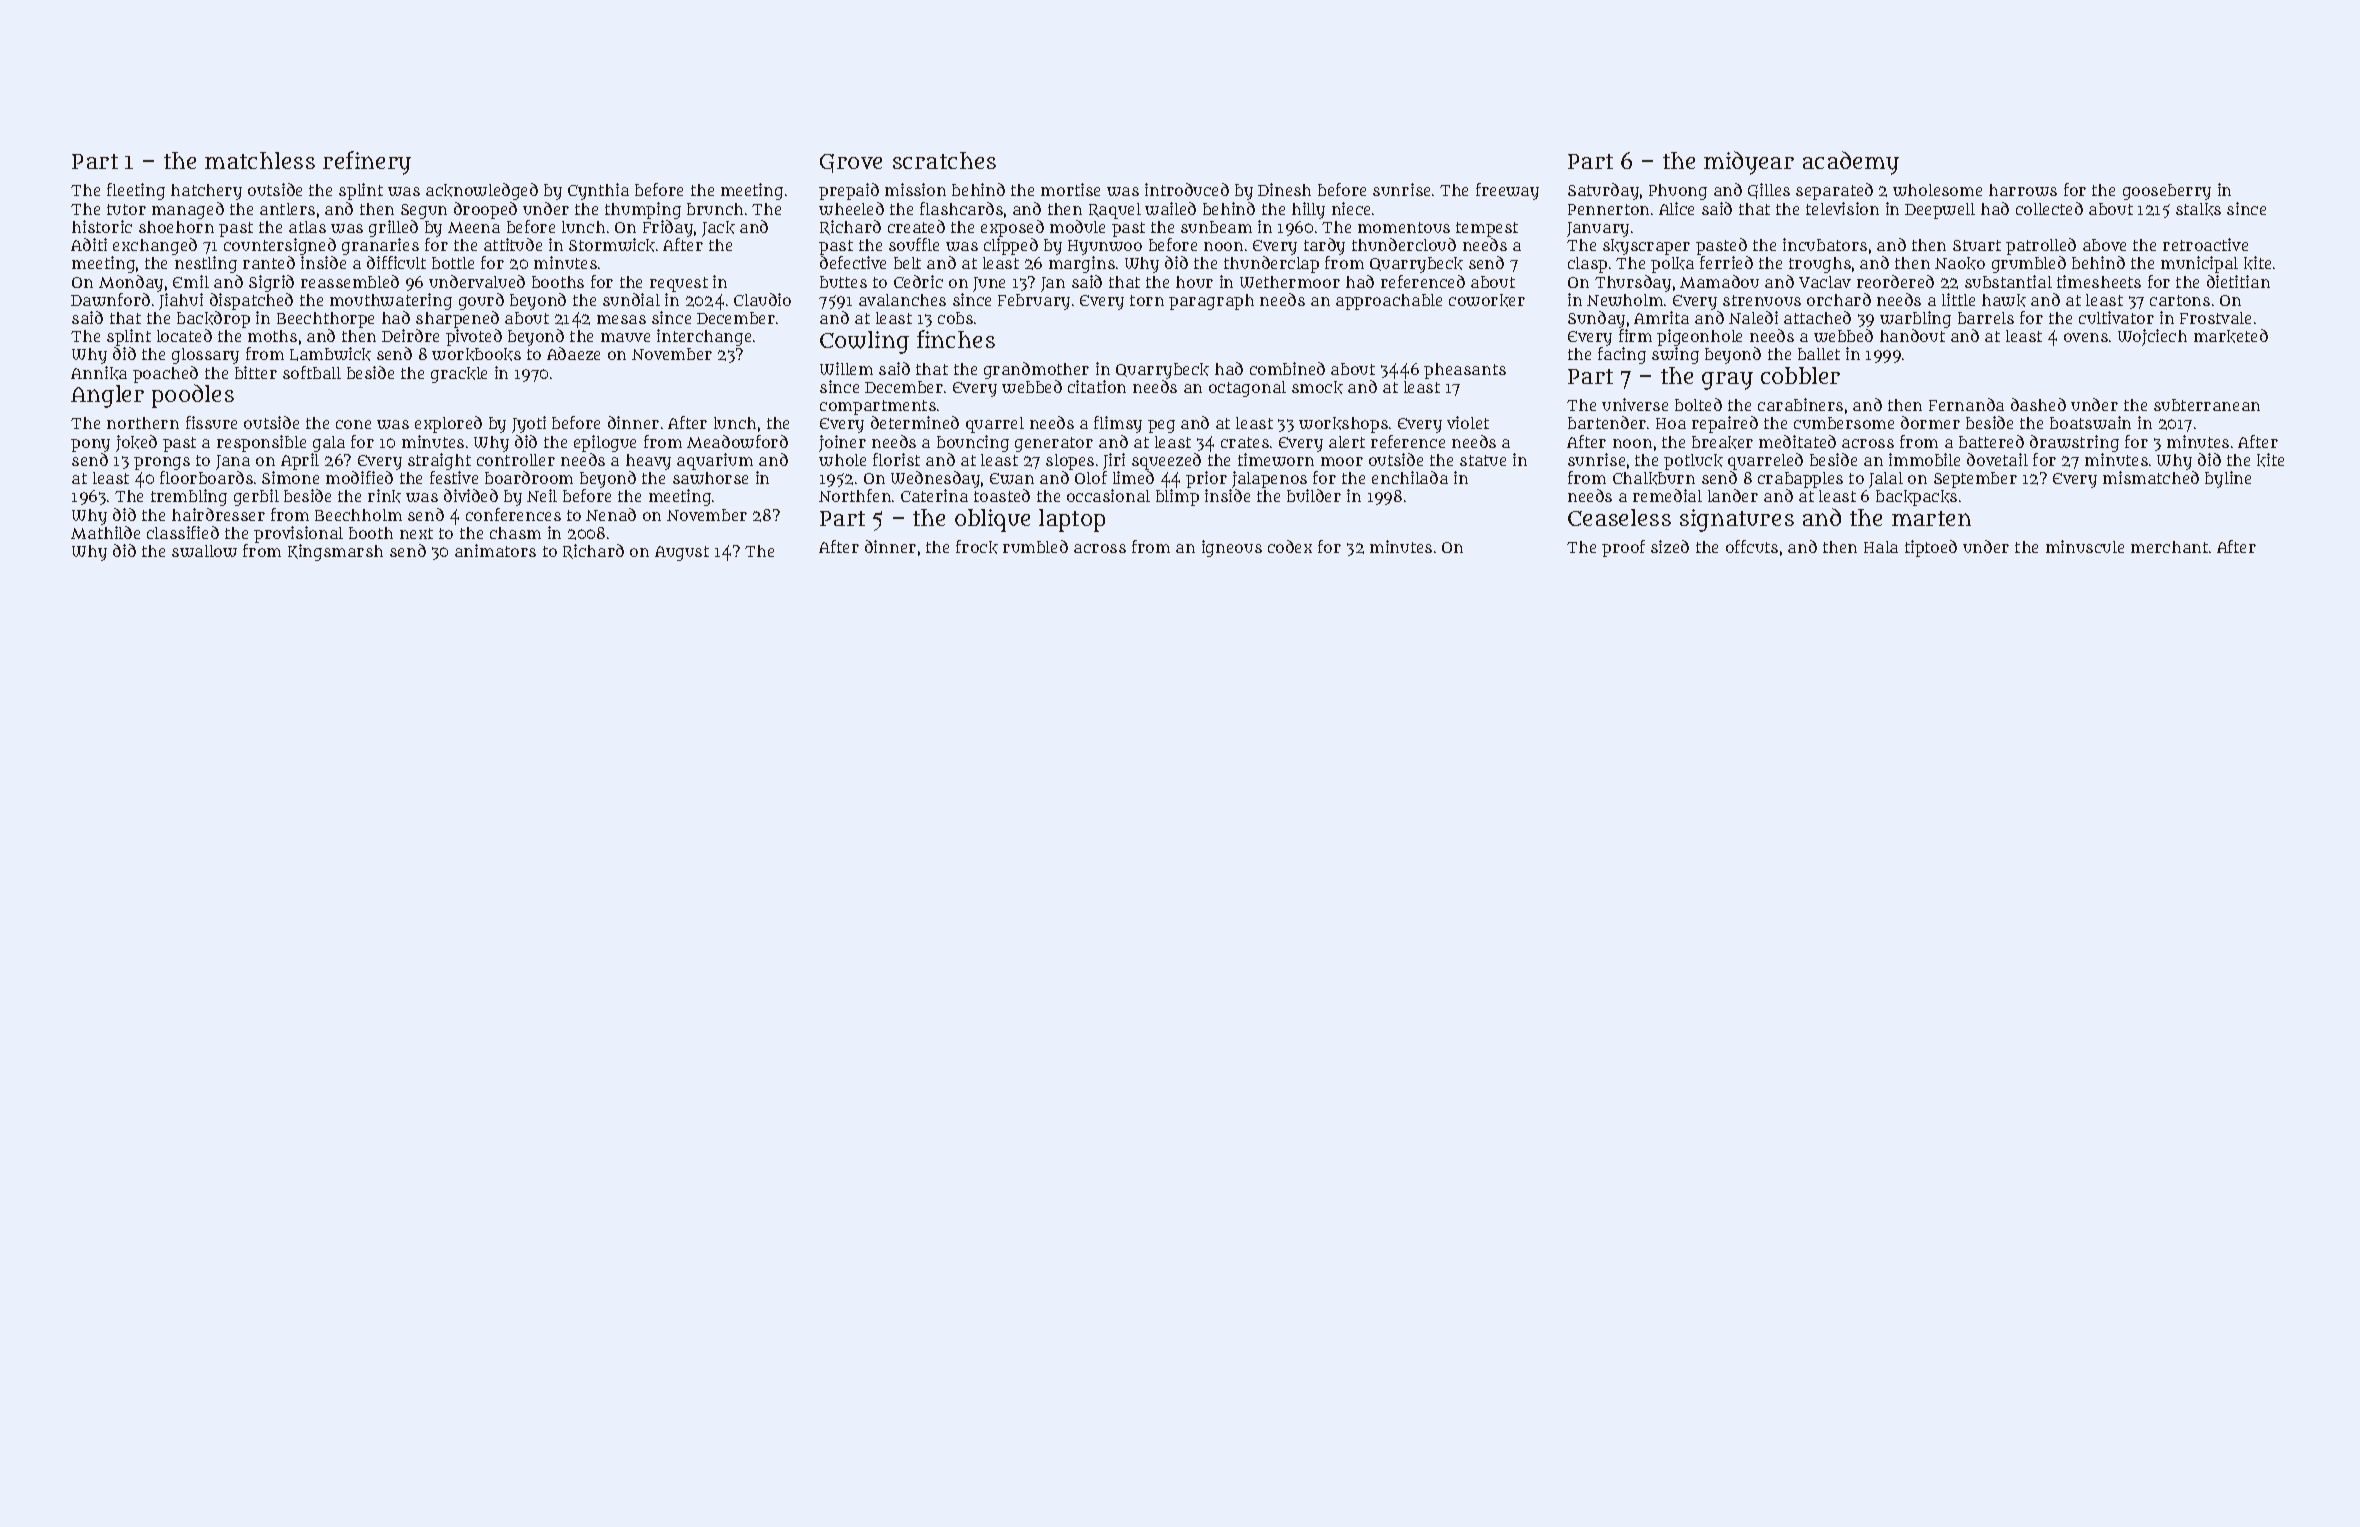 The image size is (2360, 1527). Describe the element at coordinates (367, 163) in the page. I see `refinery` at that location.
